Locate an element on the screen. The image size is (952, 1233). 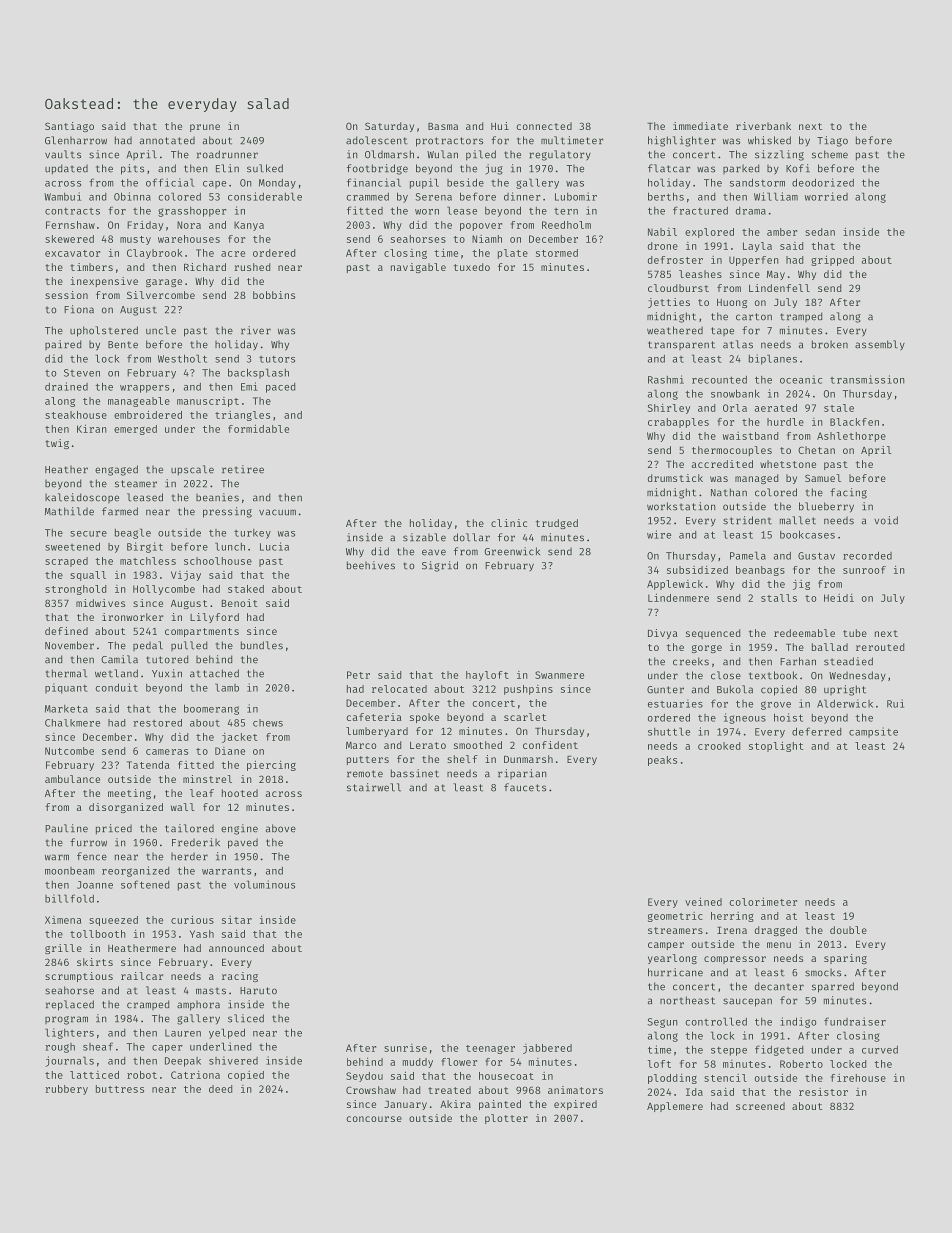
amber is located at coordinates (782, 232).
